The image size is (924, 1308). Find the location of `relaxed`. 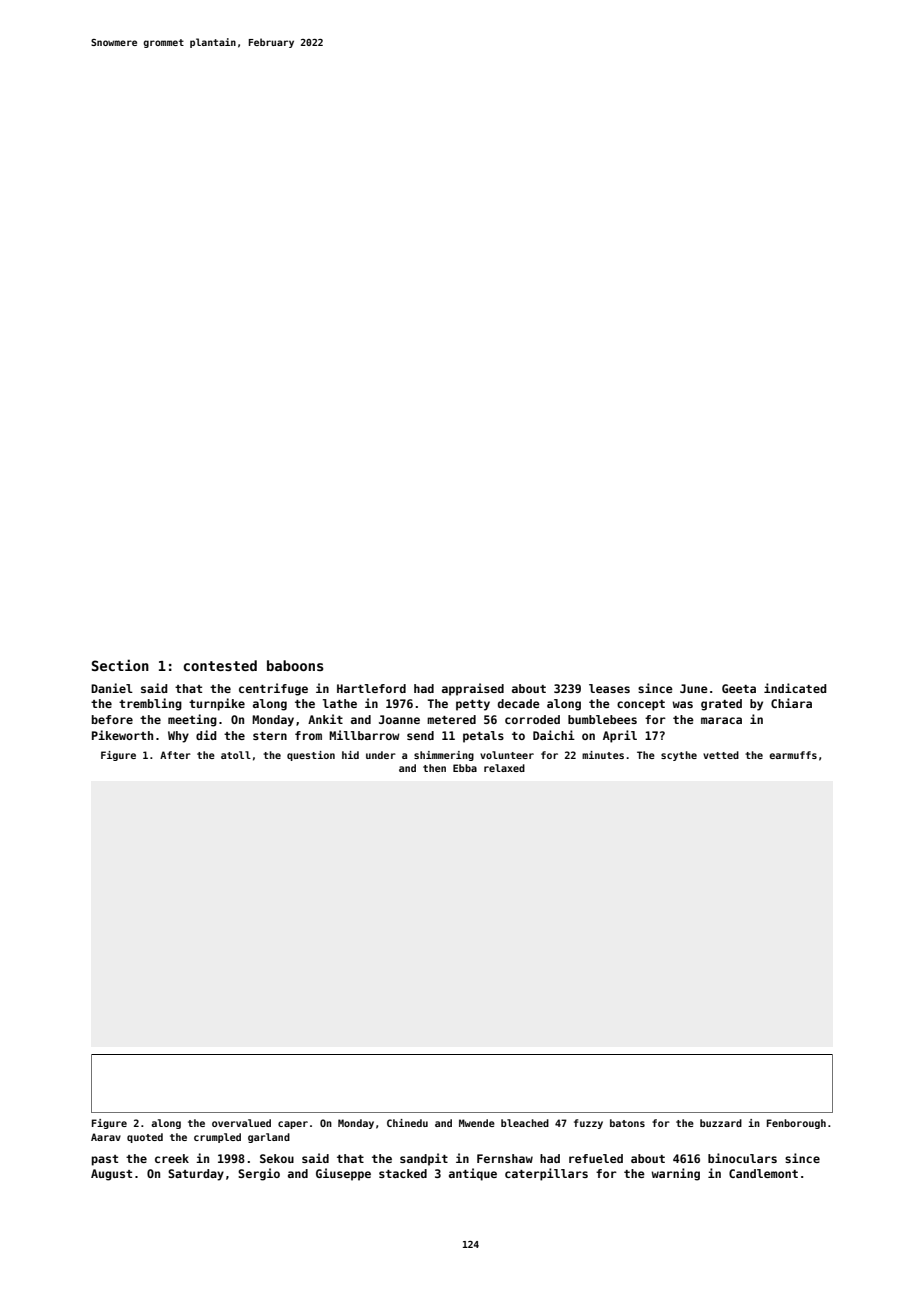

relaxed is located at coordinates (504, 768).
